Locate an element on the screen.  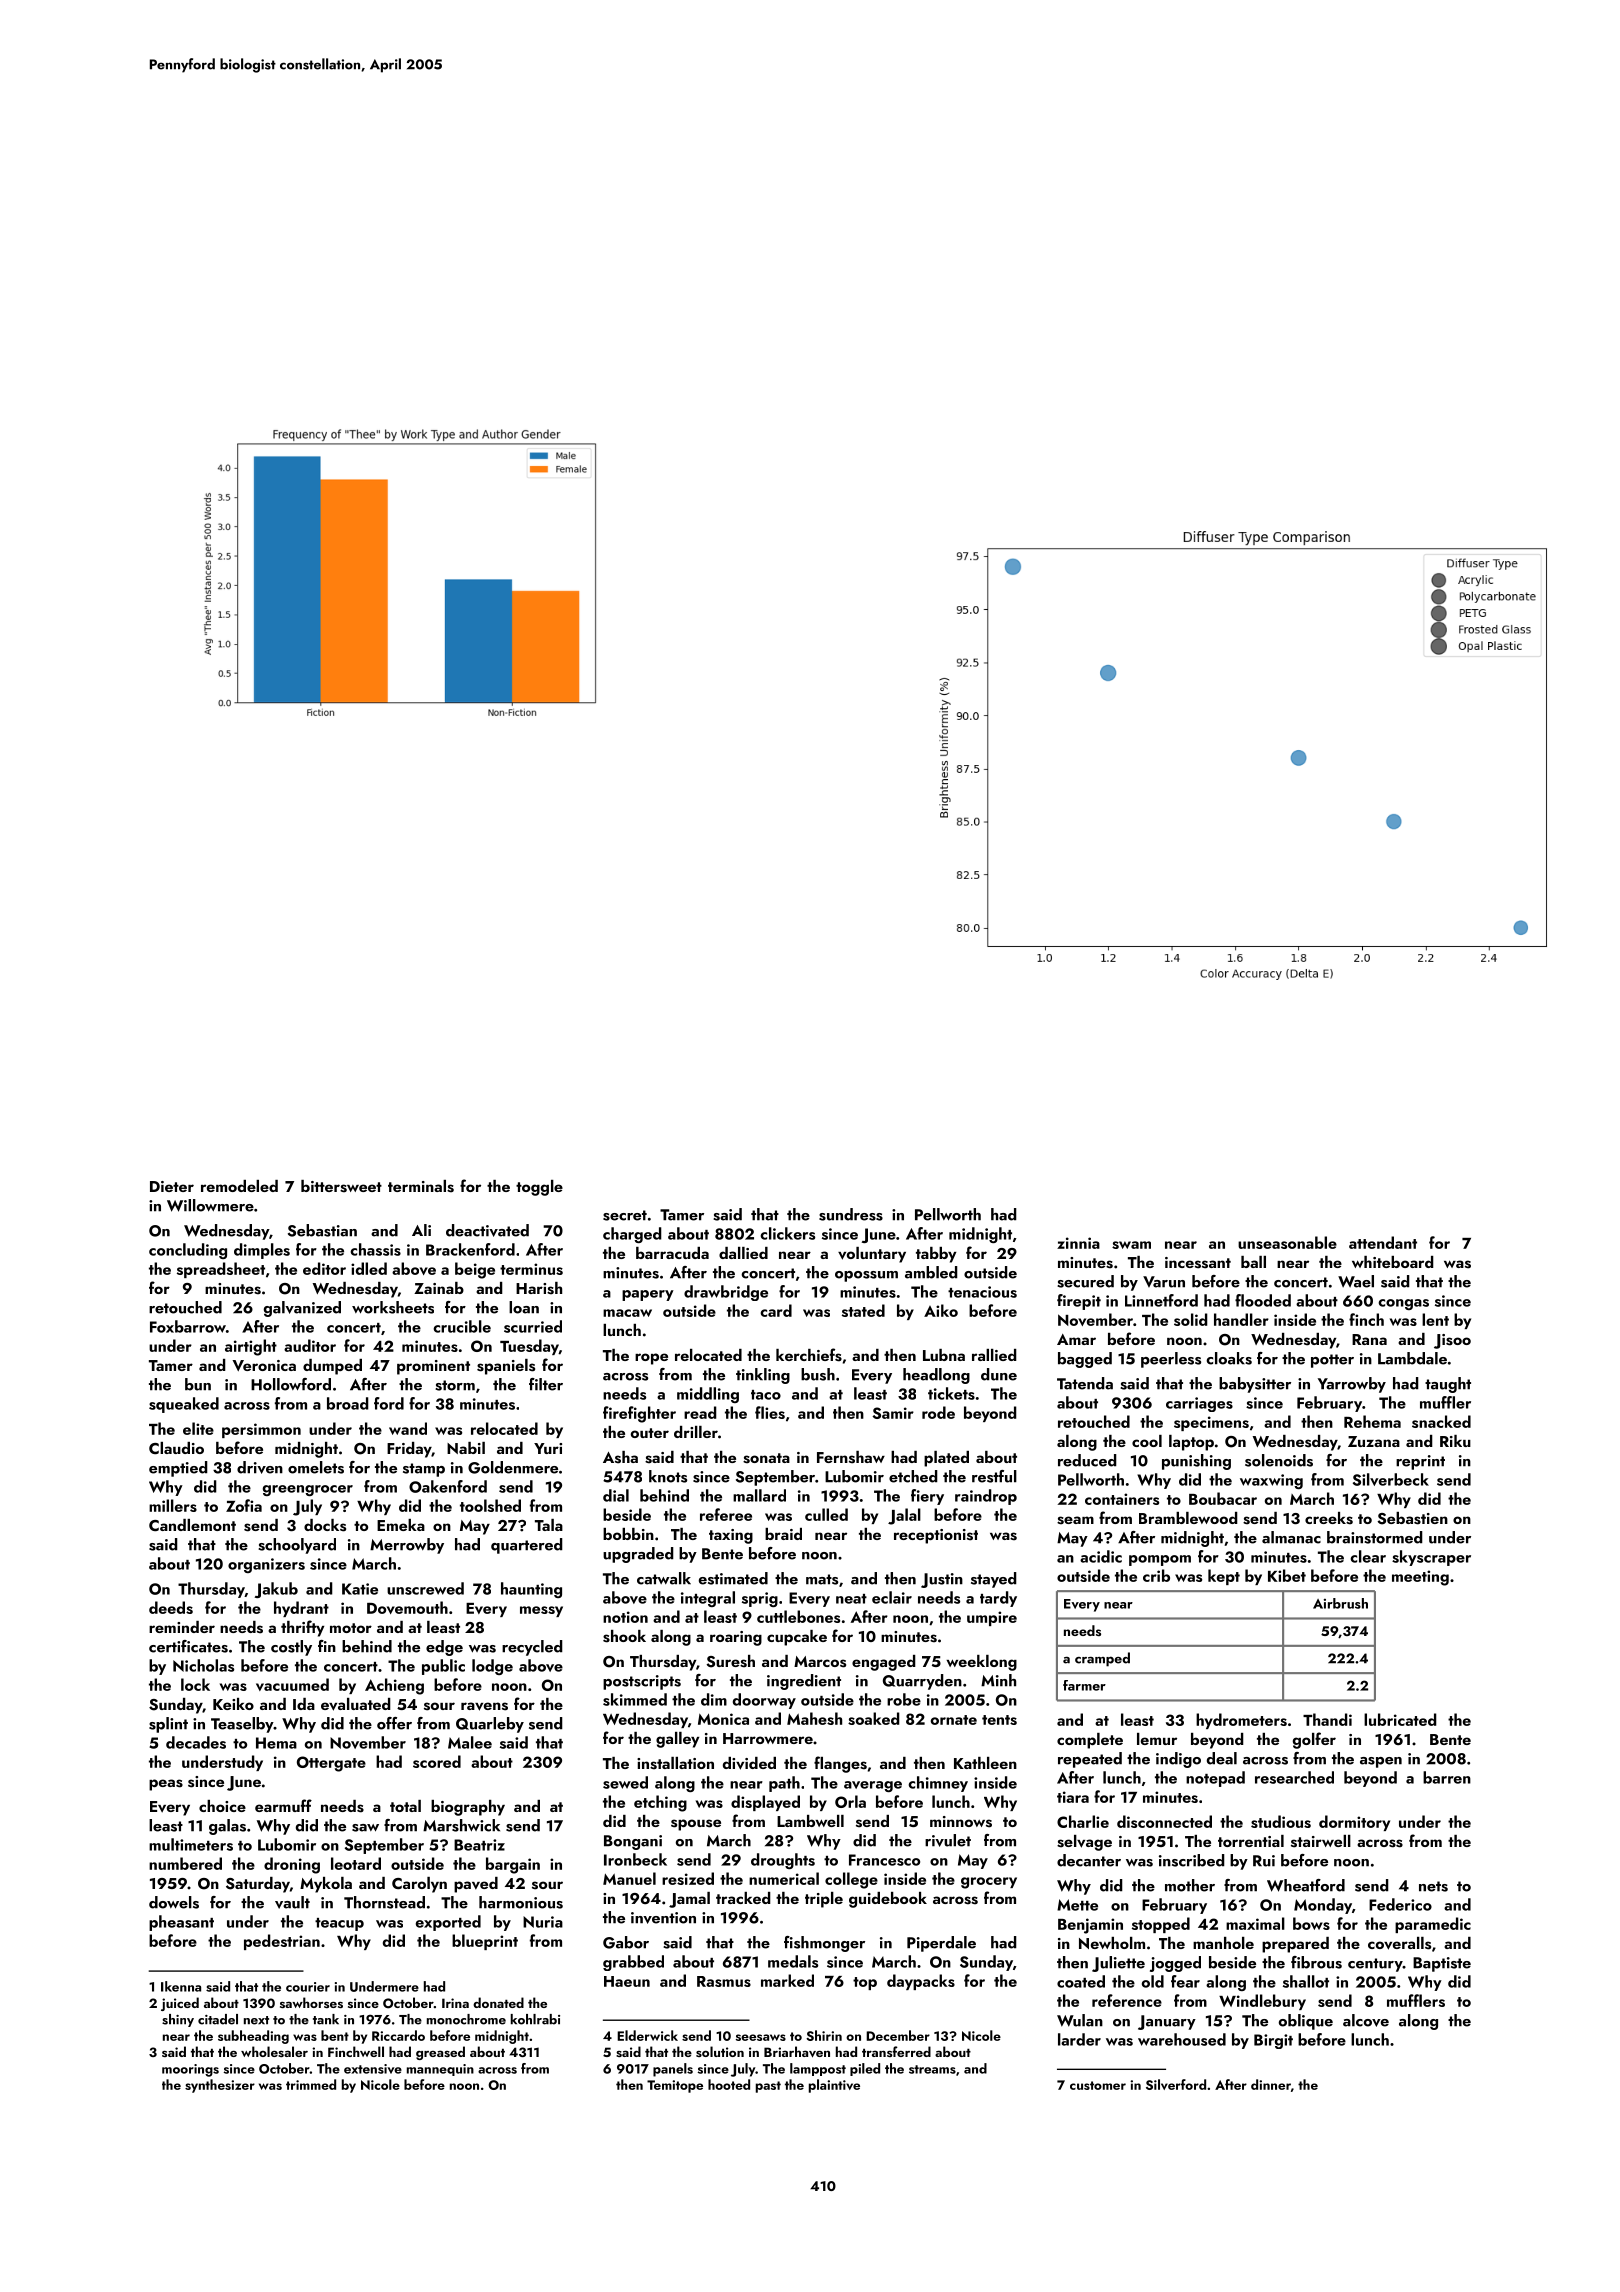
studious is located at coordinates (1281, 1821).
